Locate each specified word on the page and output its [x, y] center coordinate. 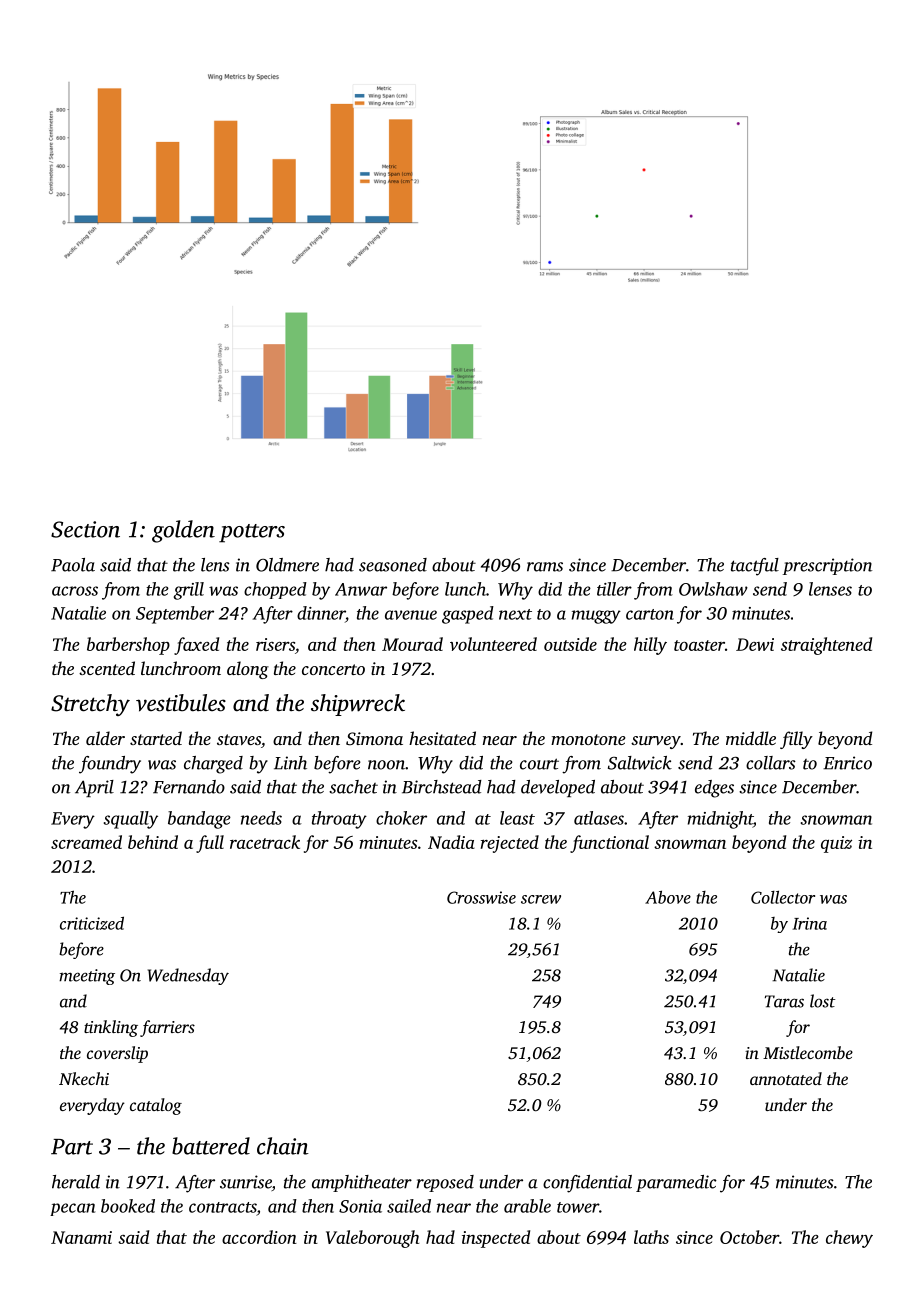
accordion [259, 1237]
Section [85, 529]
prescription [827, 566]
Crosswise [481, 897]
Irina [809, 923]
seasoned [393, 565]
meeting [87, 977]
